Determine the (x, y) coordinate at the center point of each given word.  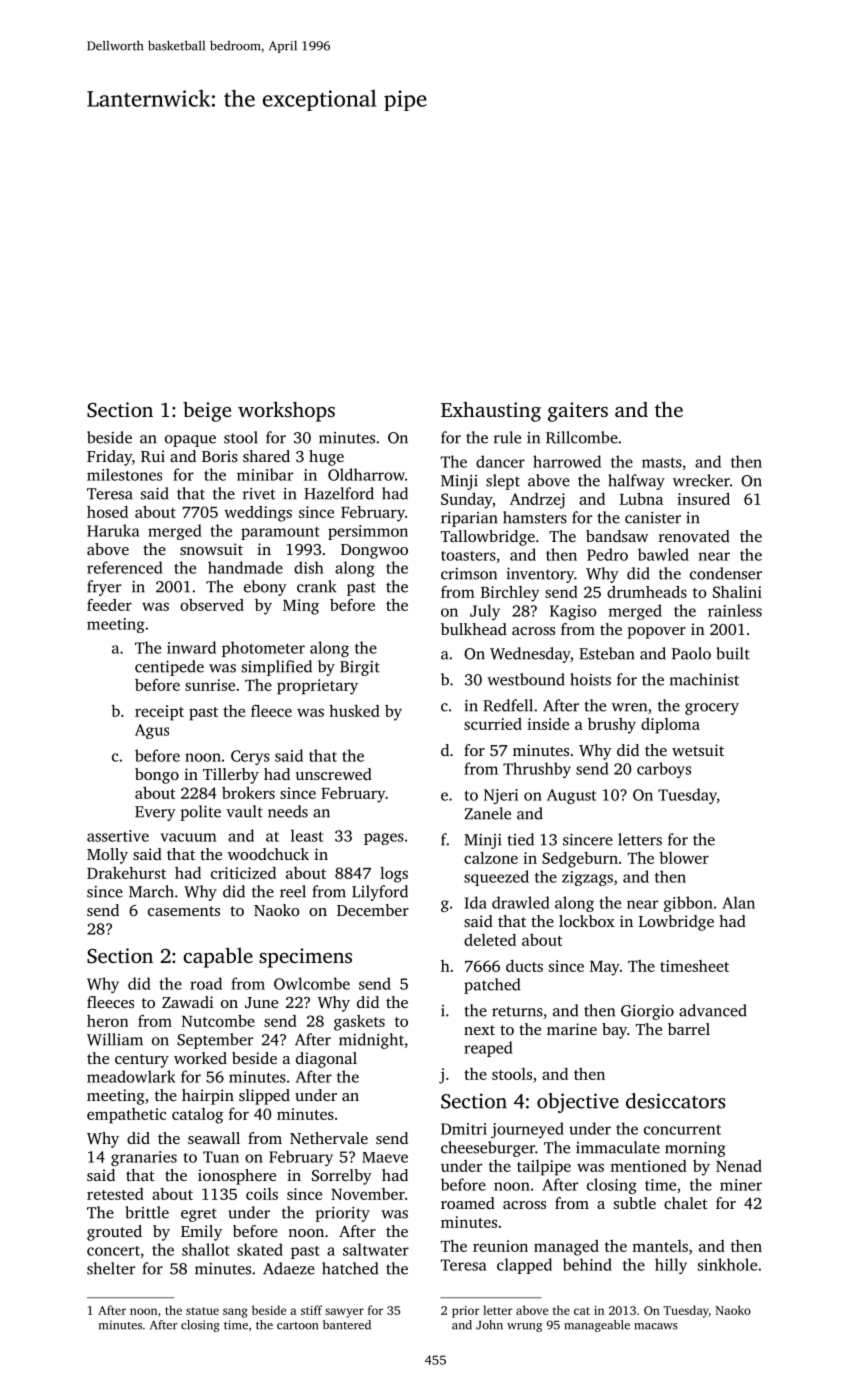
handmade (245, 567)
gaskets (359, 1023)
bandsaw (617, 536)
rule (507, 437)
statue (202, 1311)
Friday (109, 458)
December (373, 910)
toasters (468, 556)
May (605, 968)
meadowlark (131, 1076)
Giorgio (647, 1012)
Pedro (607, 554)
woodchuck (268, 854)
